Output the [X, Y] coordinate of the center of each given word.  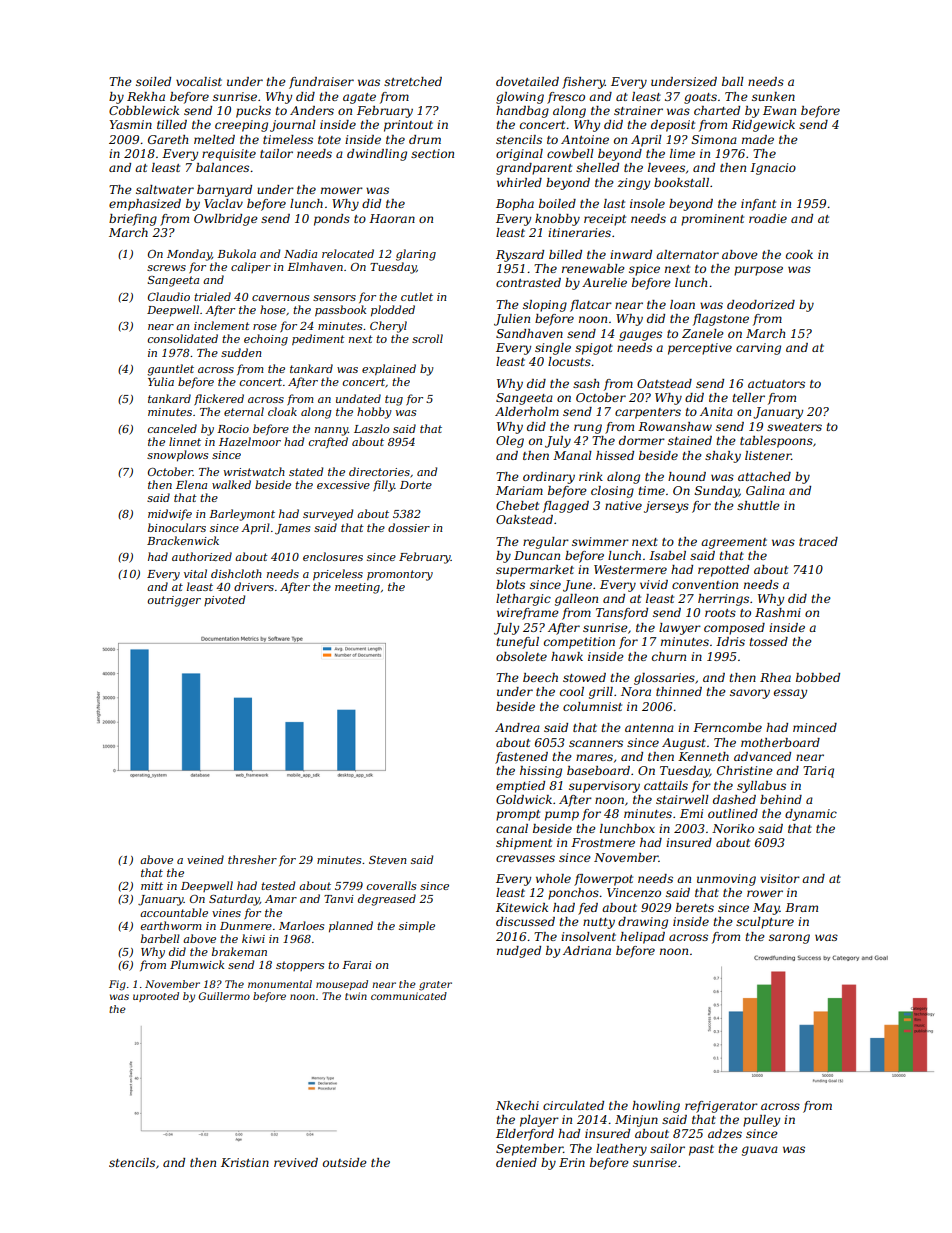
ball [733, 81]
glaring [416, 255]
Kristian [245, 1162]
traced [818, 541]
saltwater [165, 189]
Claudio [169, 296]
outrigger [174, 601]
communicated [409, 996]
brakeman [239, 951]
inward [631, 254]
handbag [522, 112]
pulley [761, 1121]
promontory [400, 575]
